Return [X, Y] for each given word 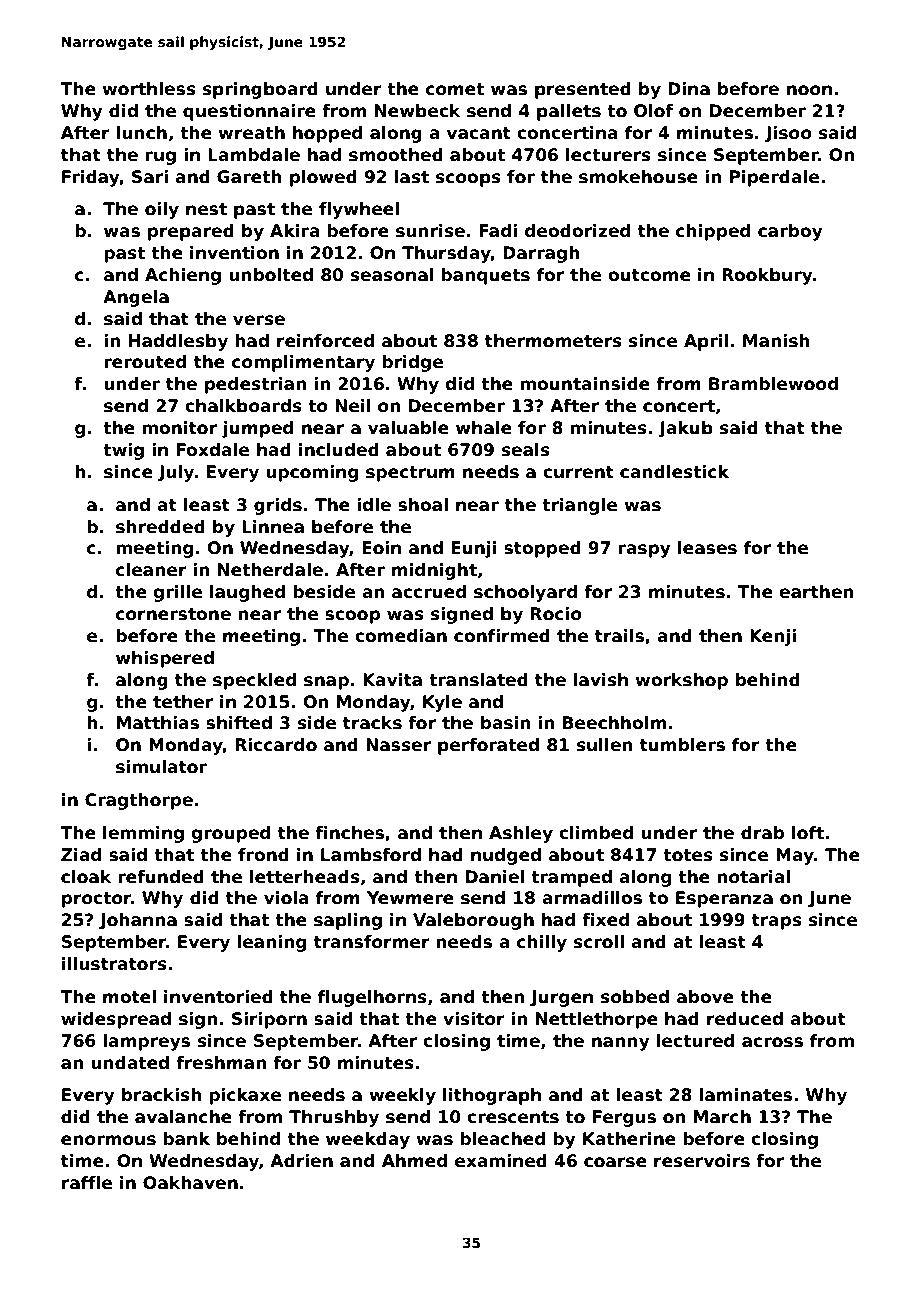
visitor [474, 1019]
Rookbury [767, 276]
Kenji [773, 637]
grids [278, 506]
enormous [108, 1140]
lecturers [608, 155]
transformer [372, 942]
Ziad [81, 854]
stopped [542, 549]
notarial [753, 877]
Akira [295, 230]
